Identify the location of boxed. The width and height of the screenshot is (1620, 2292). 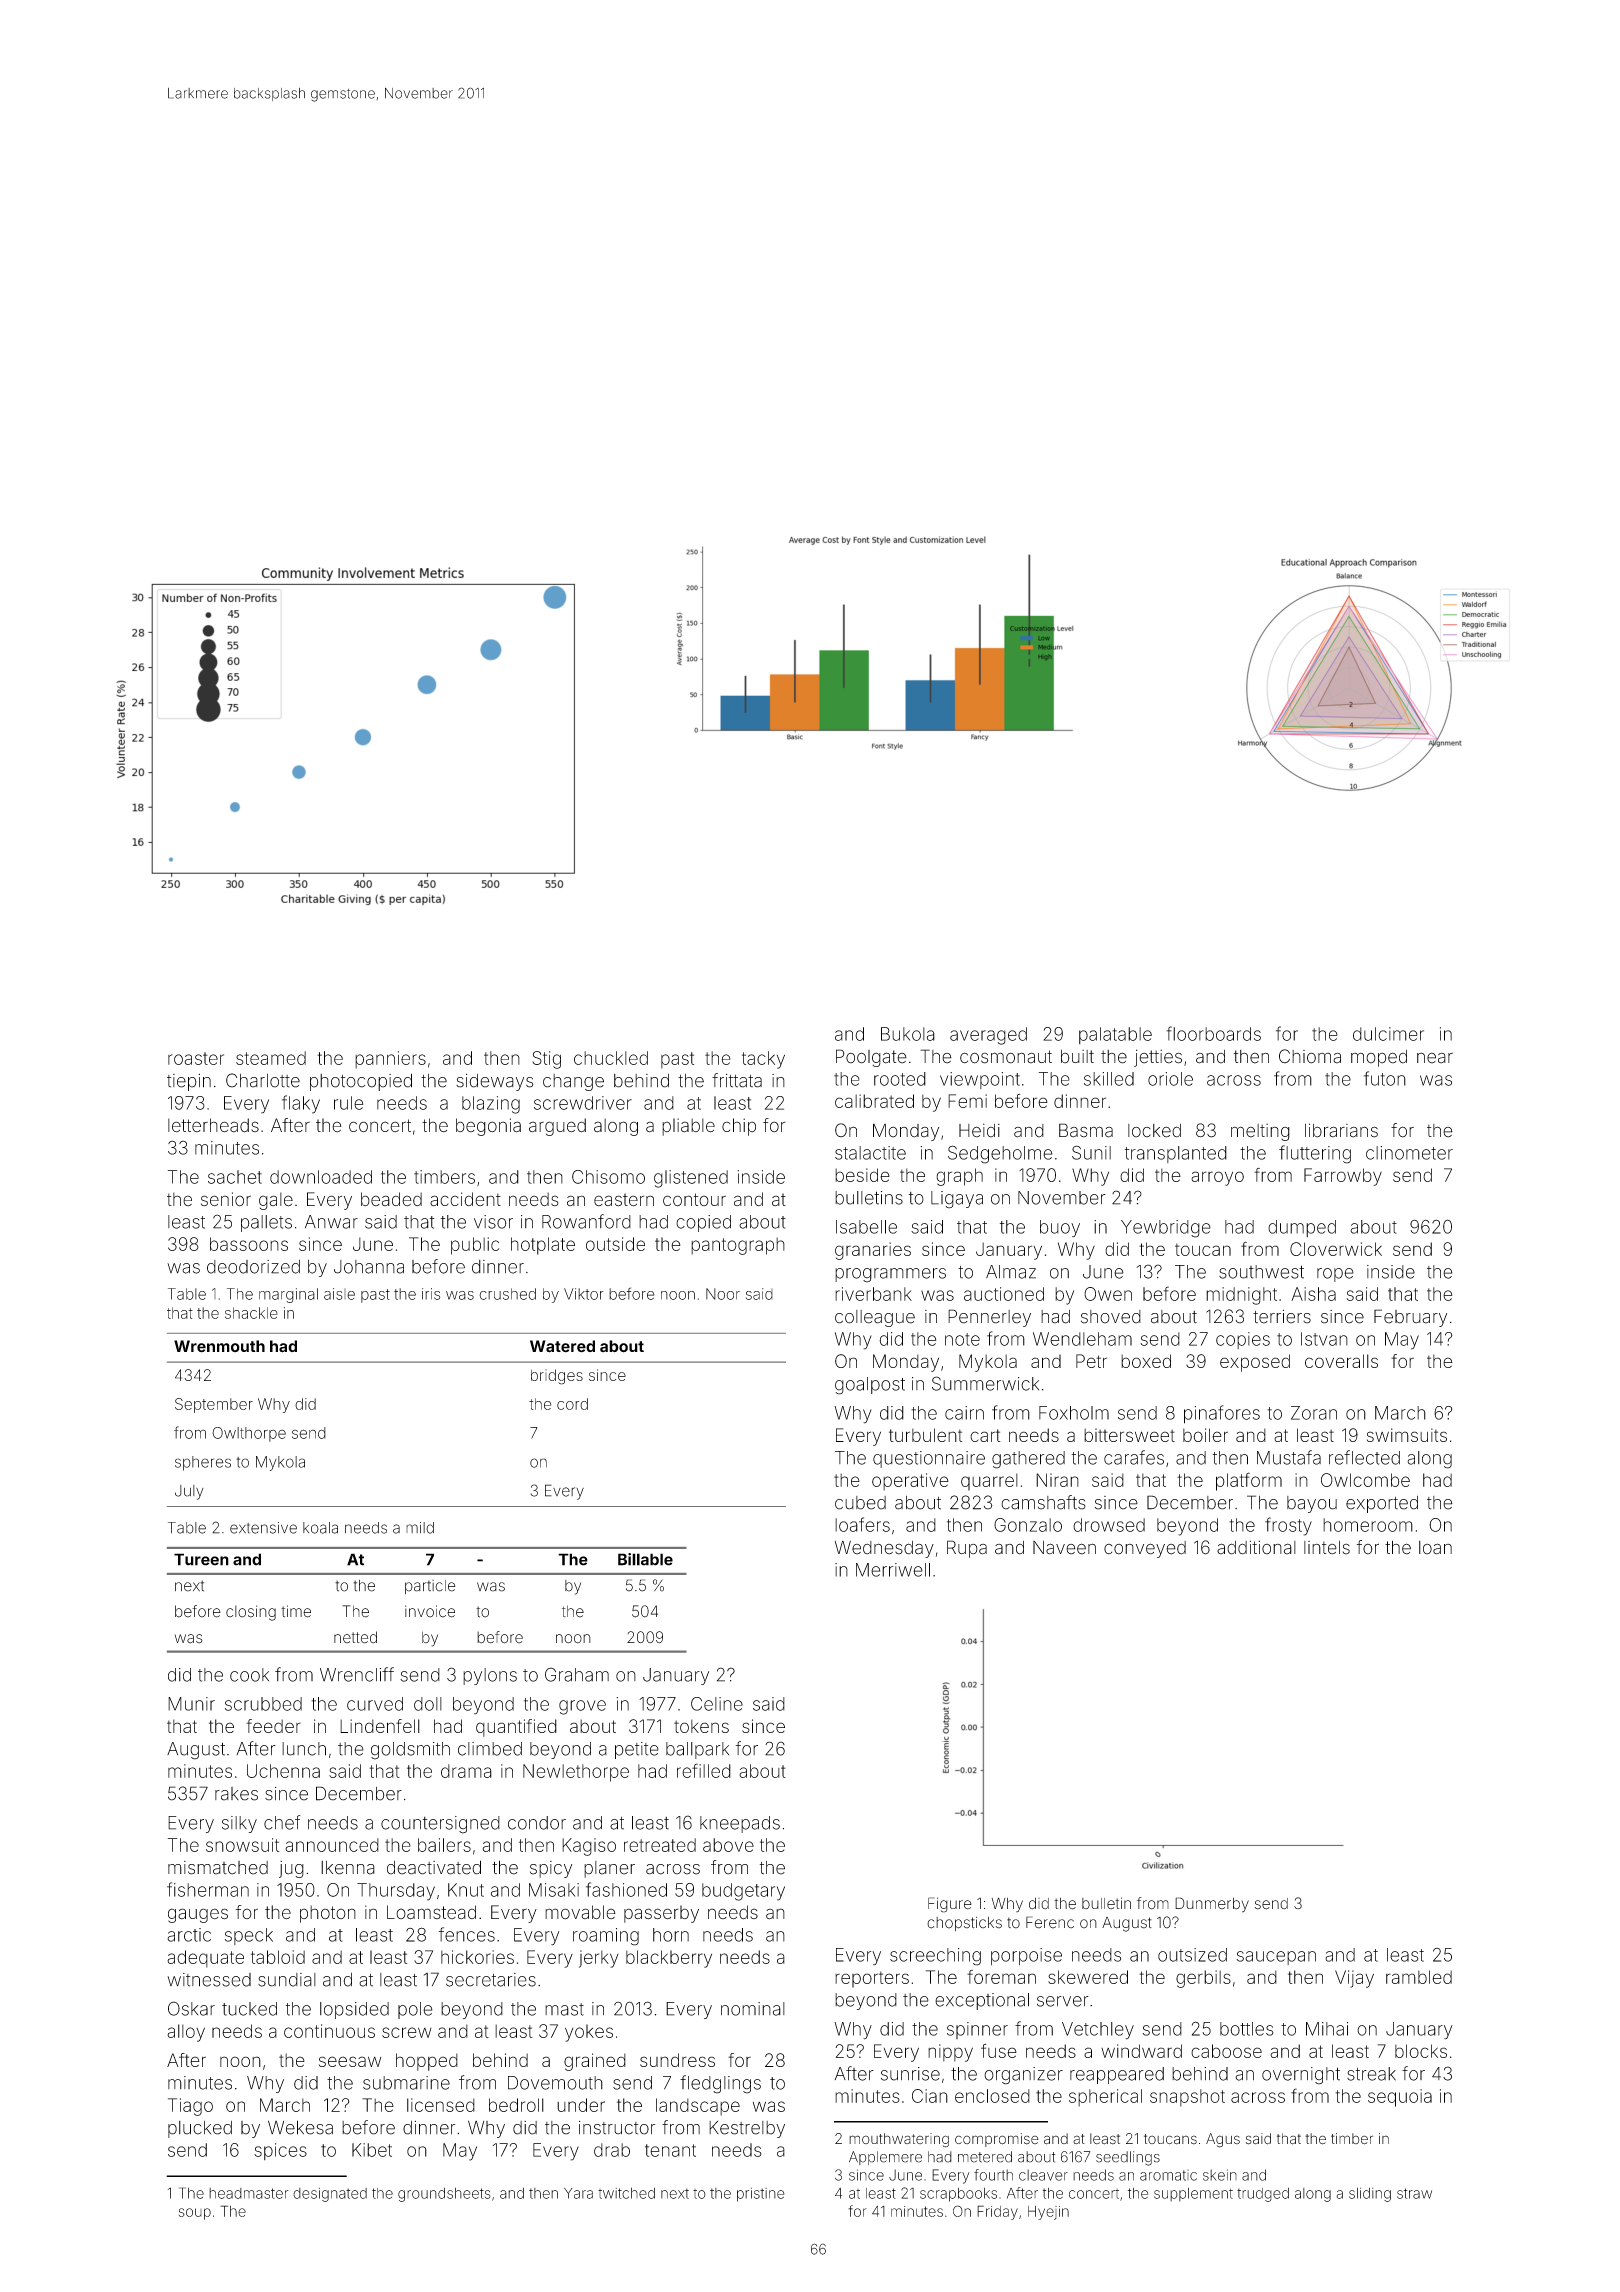
(1146, 1361).
